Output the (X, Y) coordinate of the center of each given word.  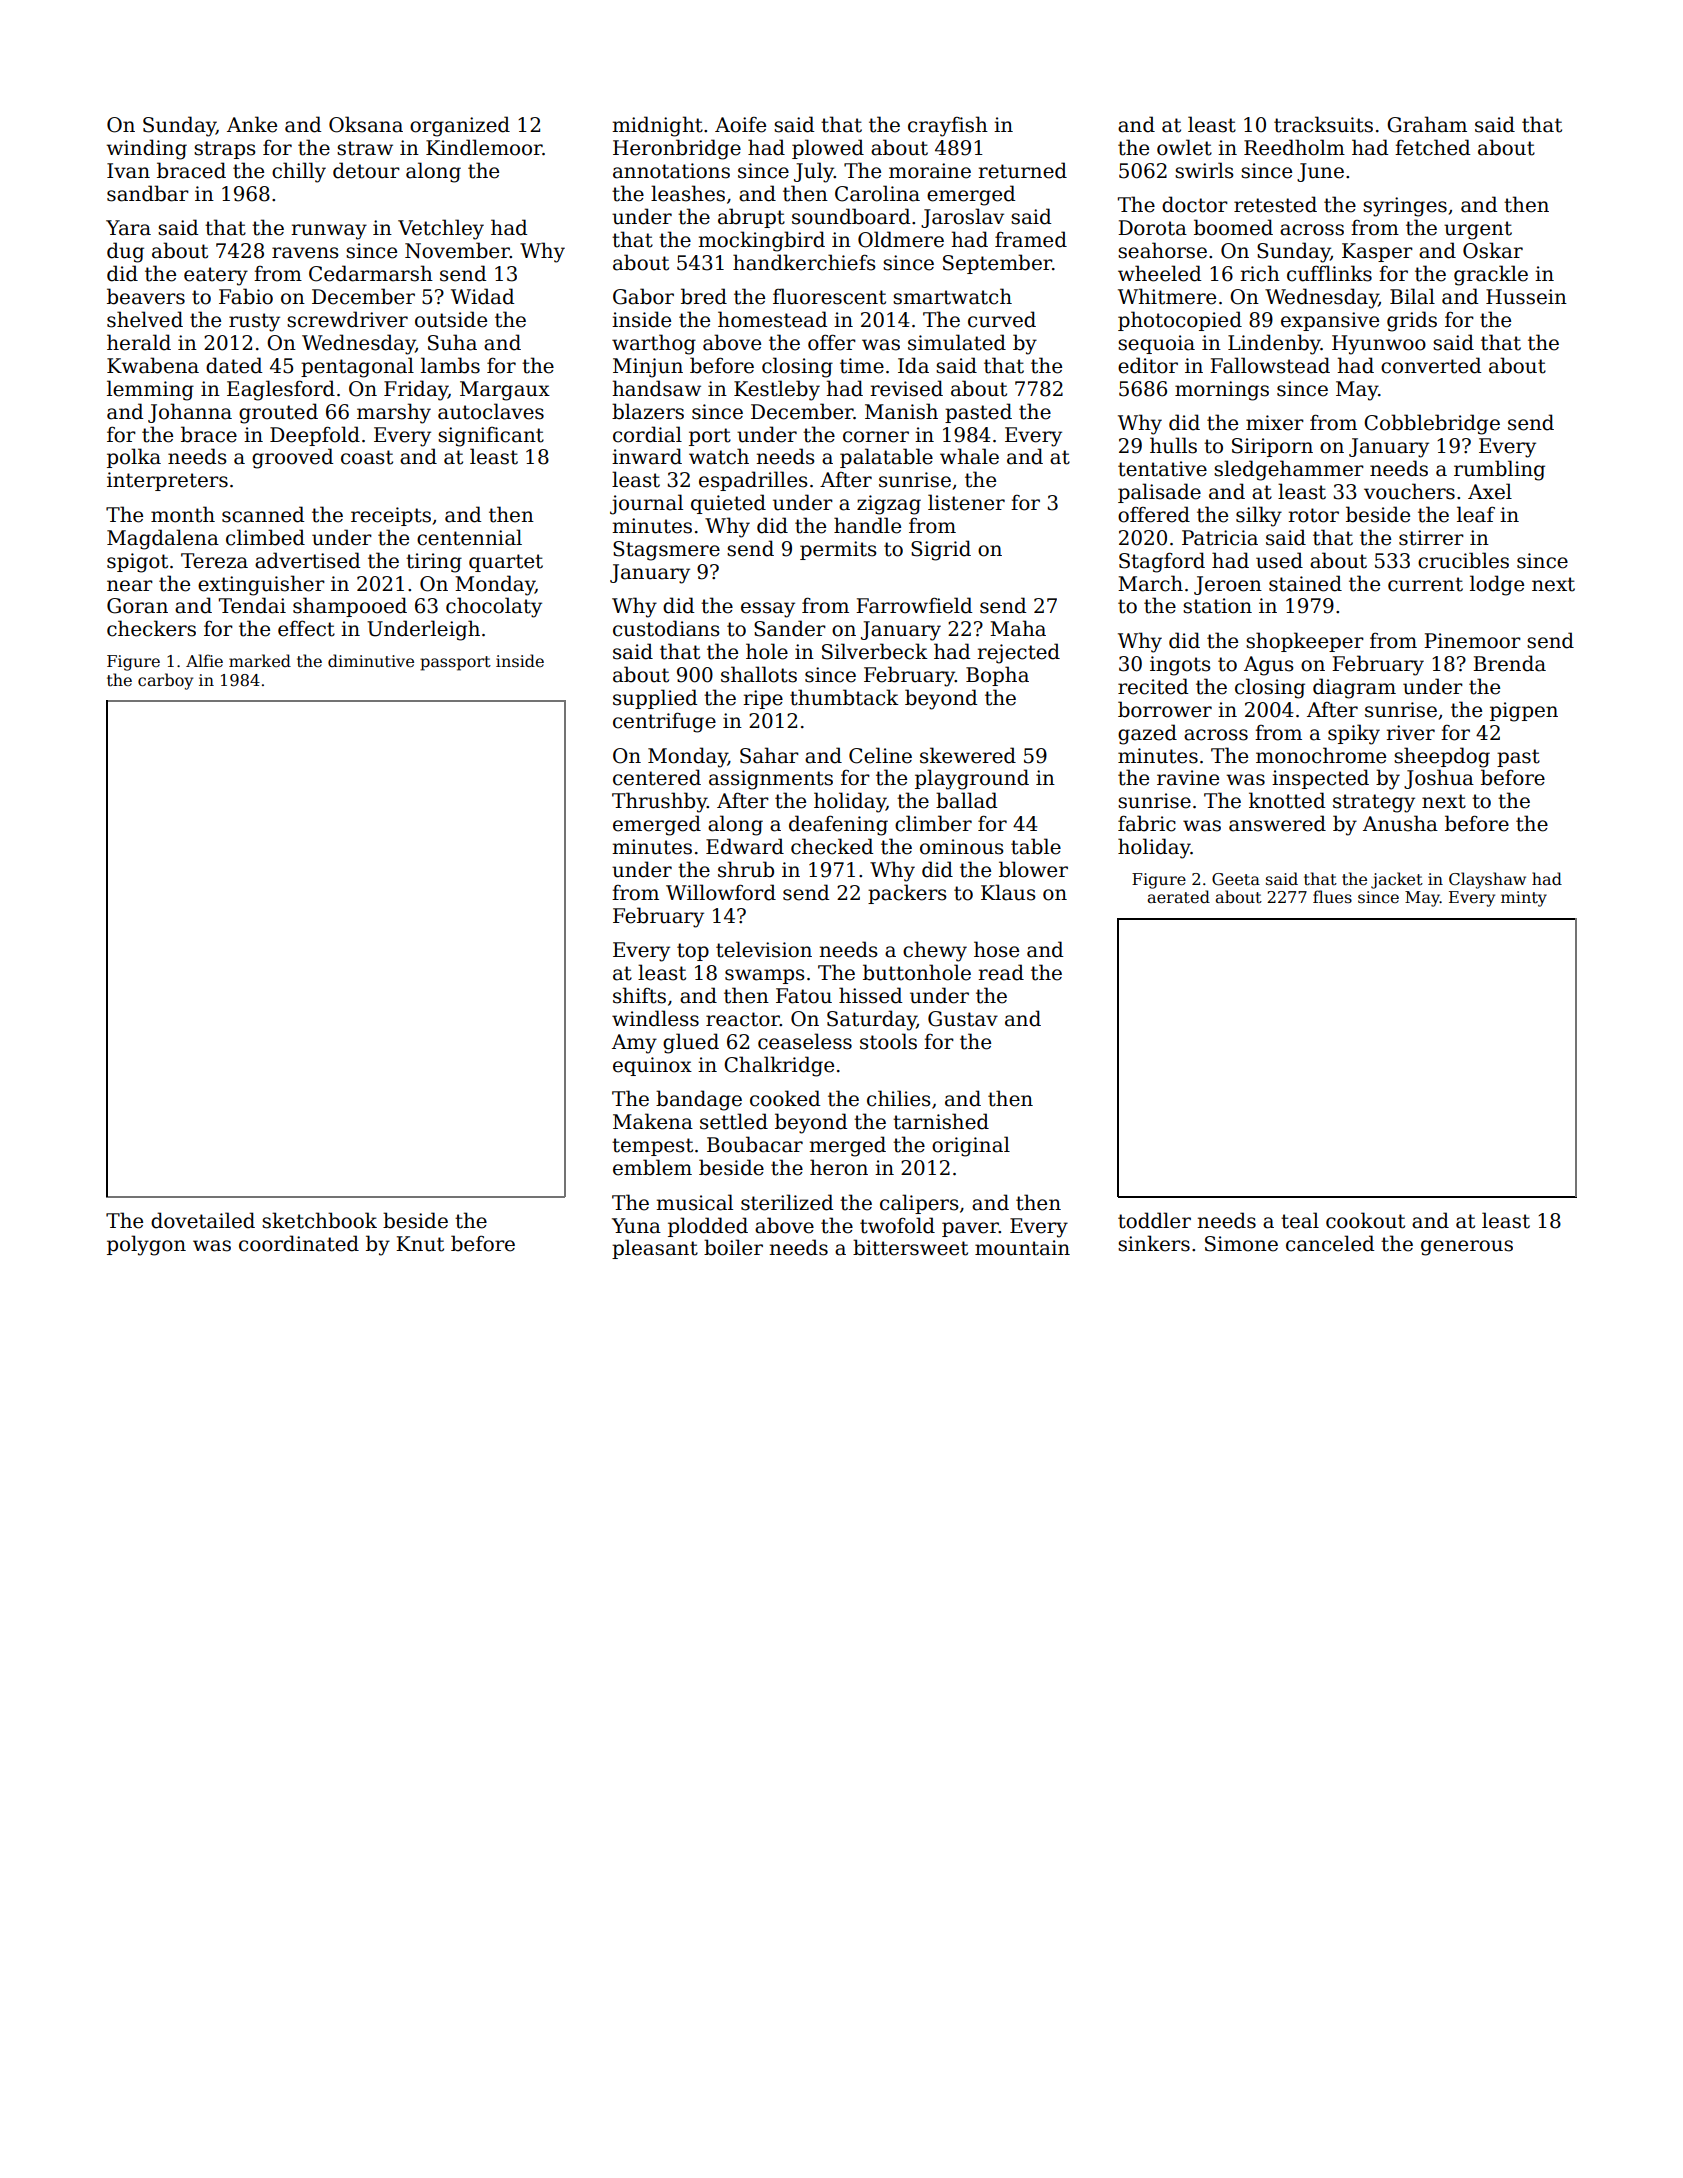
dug (125, 252)
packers (907, 894)
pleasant (655, 1249)
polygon (146, 1245)
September (997, 264)
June (1320, 172)
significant (491, 437)
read (1001, 972)
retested (1275, 204)
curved (1002, 319)
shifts (639, 995)
